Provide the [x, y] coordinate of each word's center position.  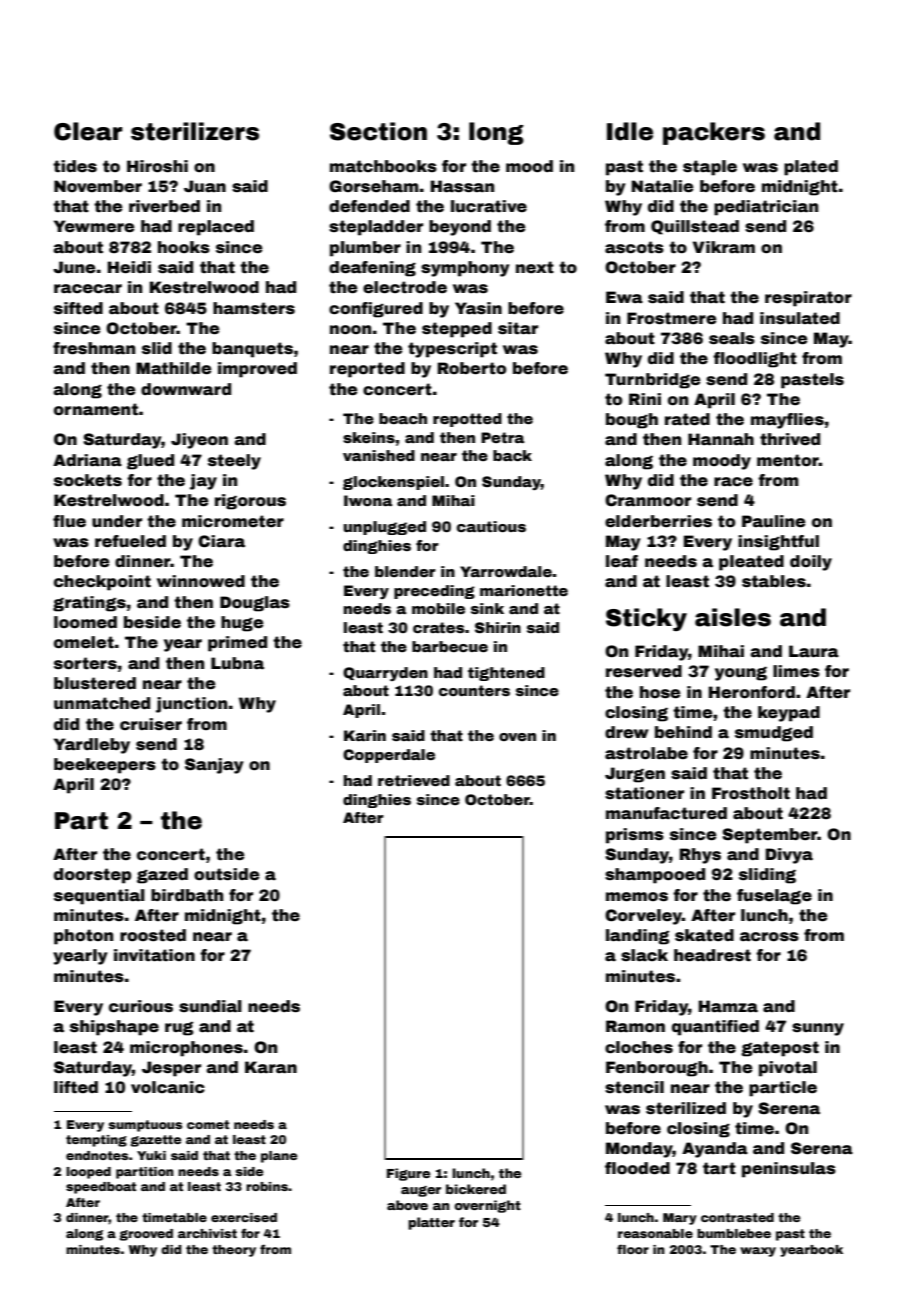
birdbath [187, 895]
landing [638, 937]
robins [267, 1186]
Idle [630, 131]
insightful [778, 543]
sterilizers [195, 131]
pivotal [788, 1069]
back [512, 455]
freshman [94, 348]
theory [234, 1251]
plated [811, 168]
